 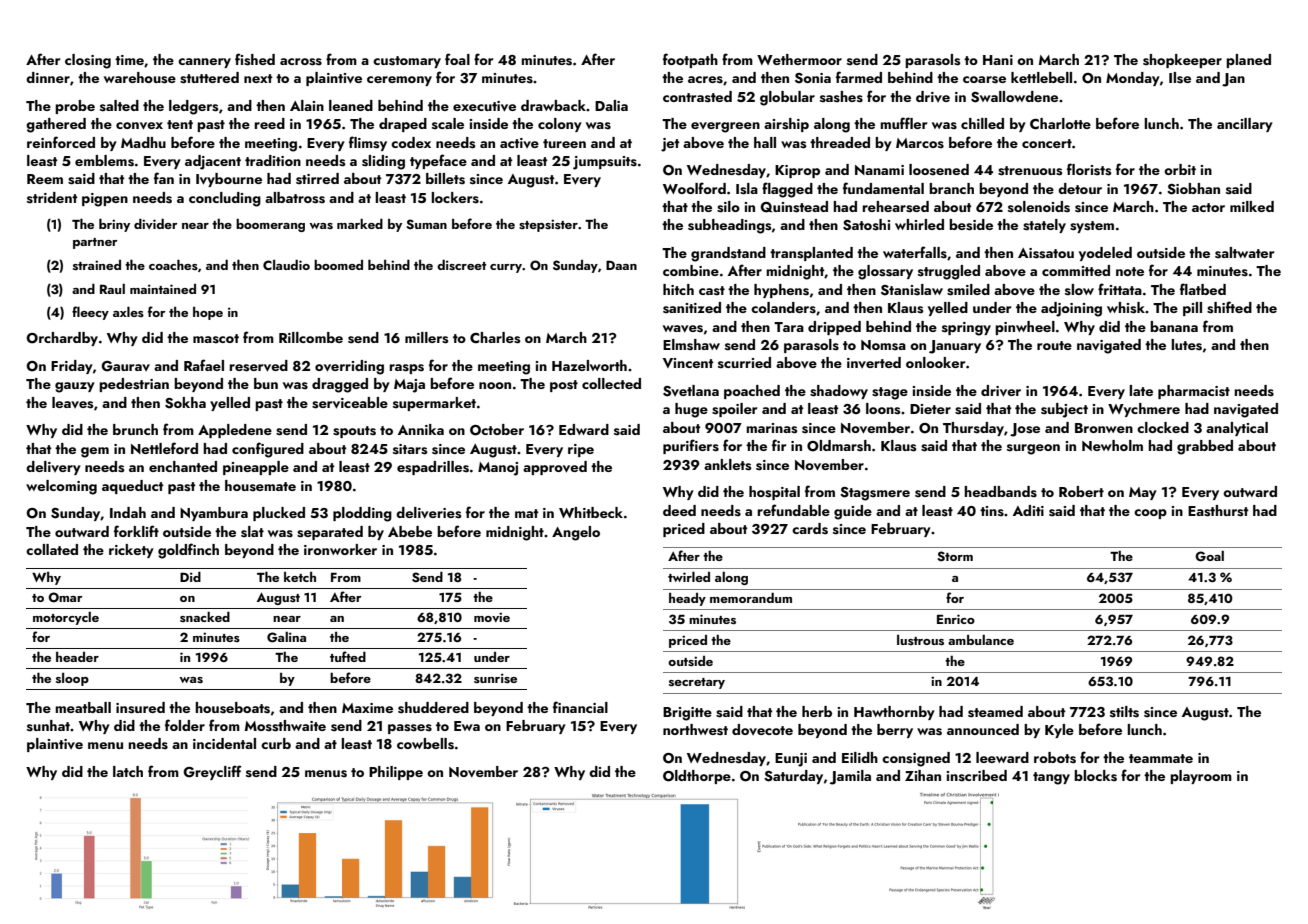 I want to click on latch, so click(x=128, y=771).
